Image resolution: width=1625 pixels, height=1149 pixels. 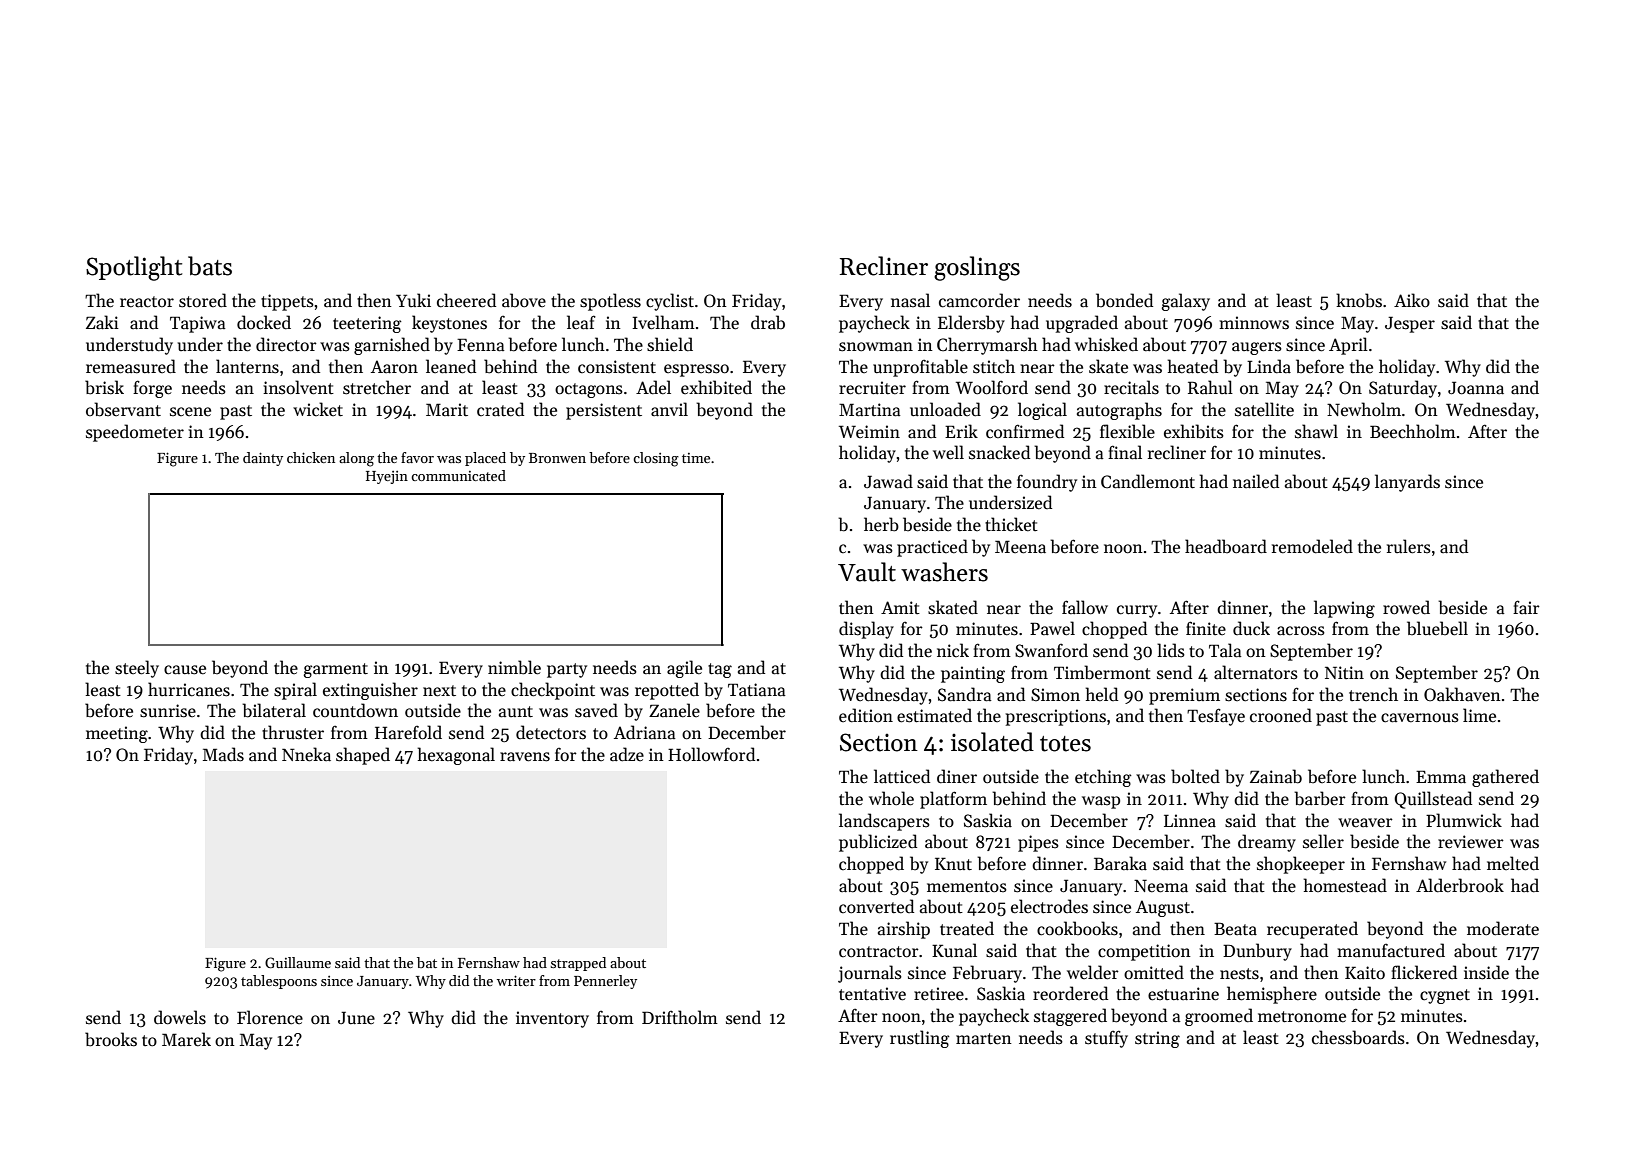 What do you see at coordinates (210, 266) in the image?
I see `bats` at bounding box center [210, 266].
